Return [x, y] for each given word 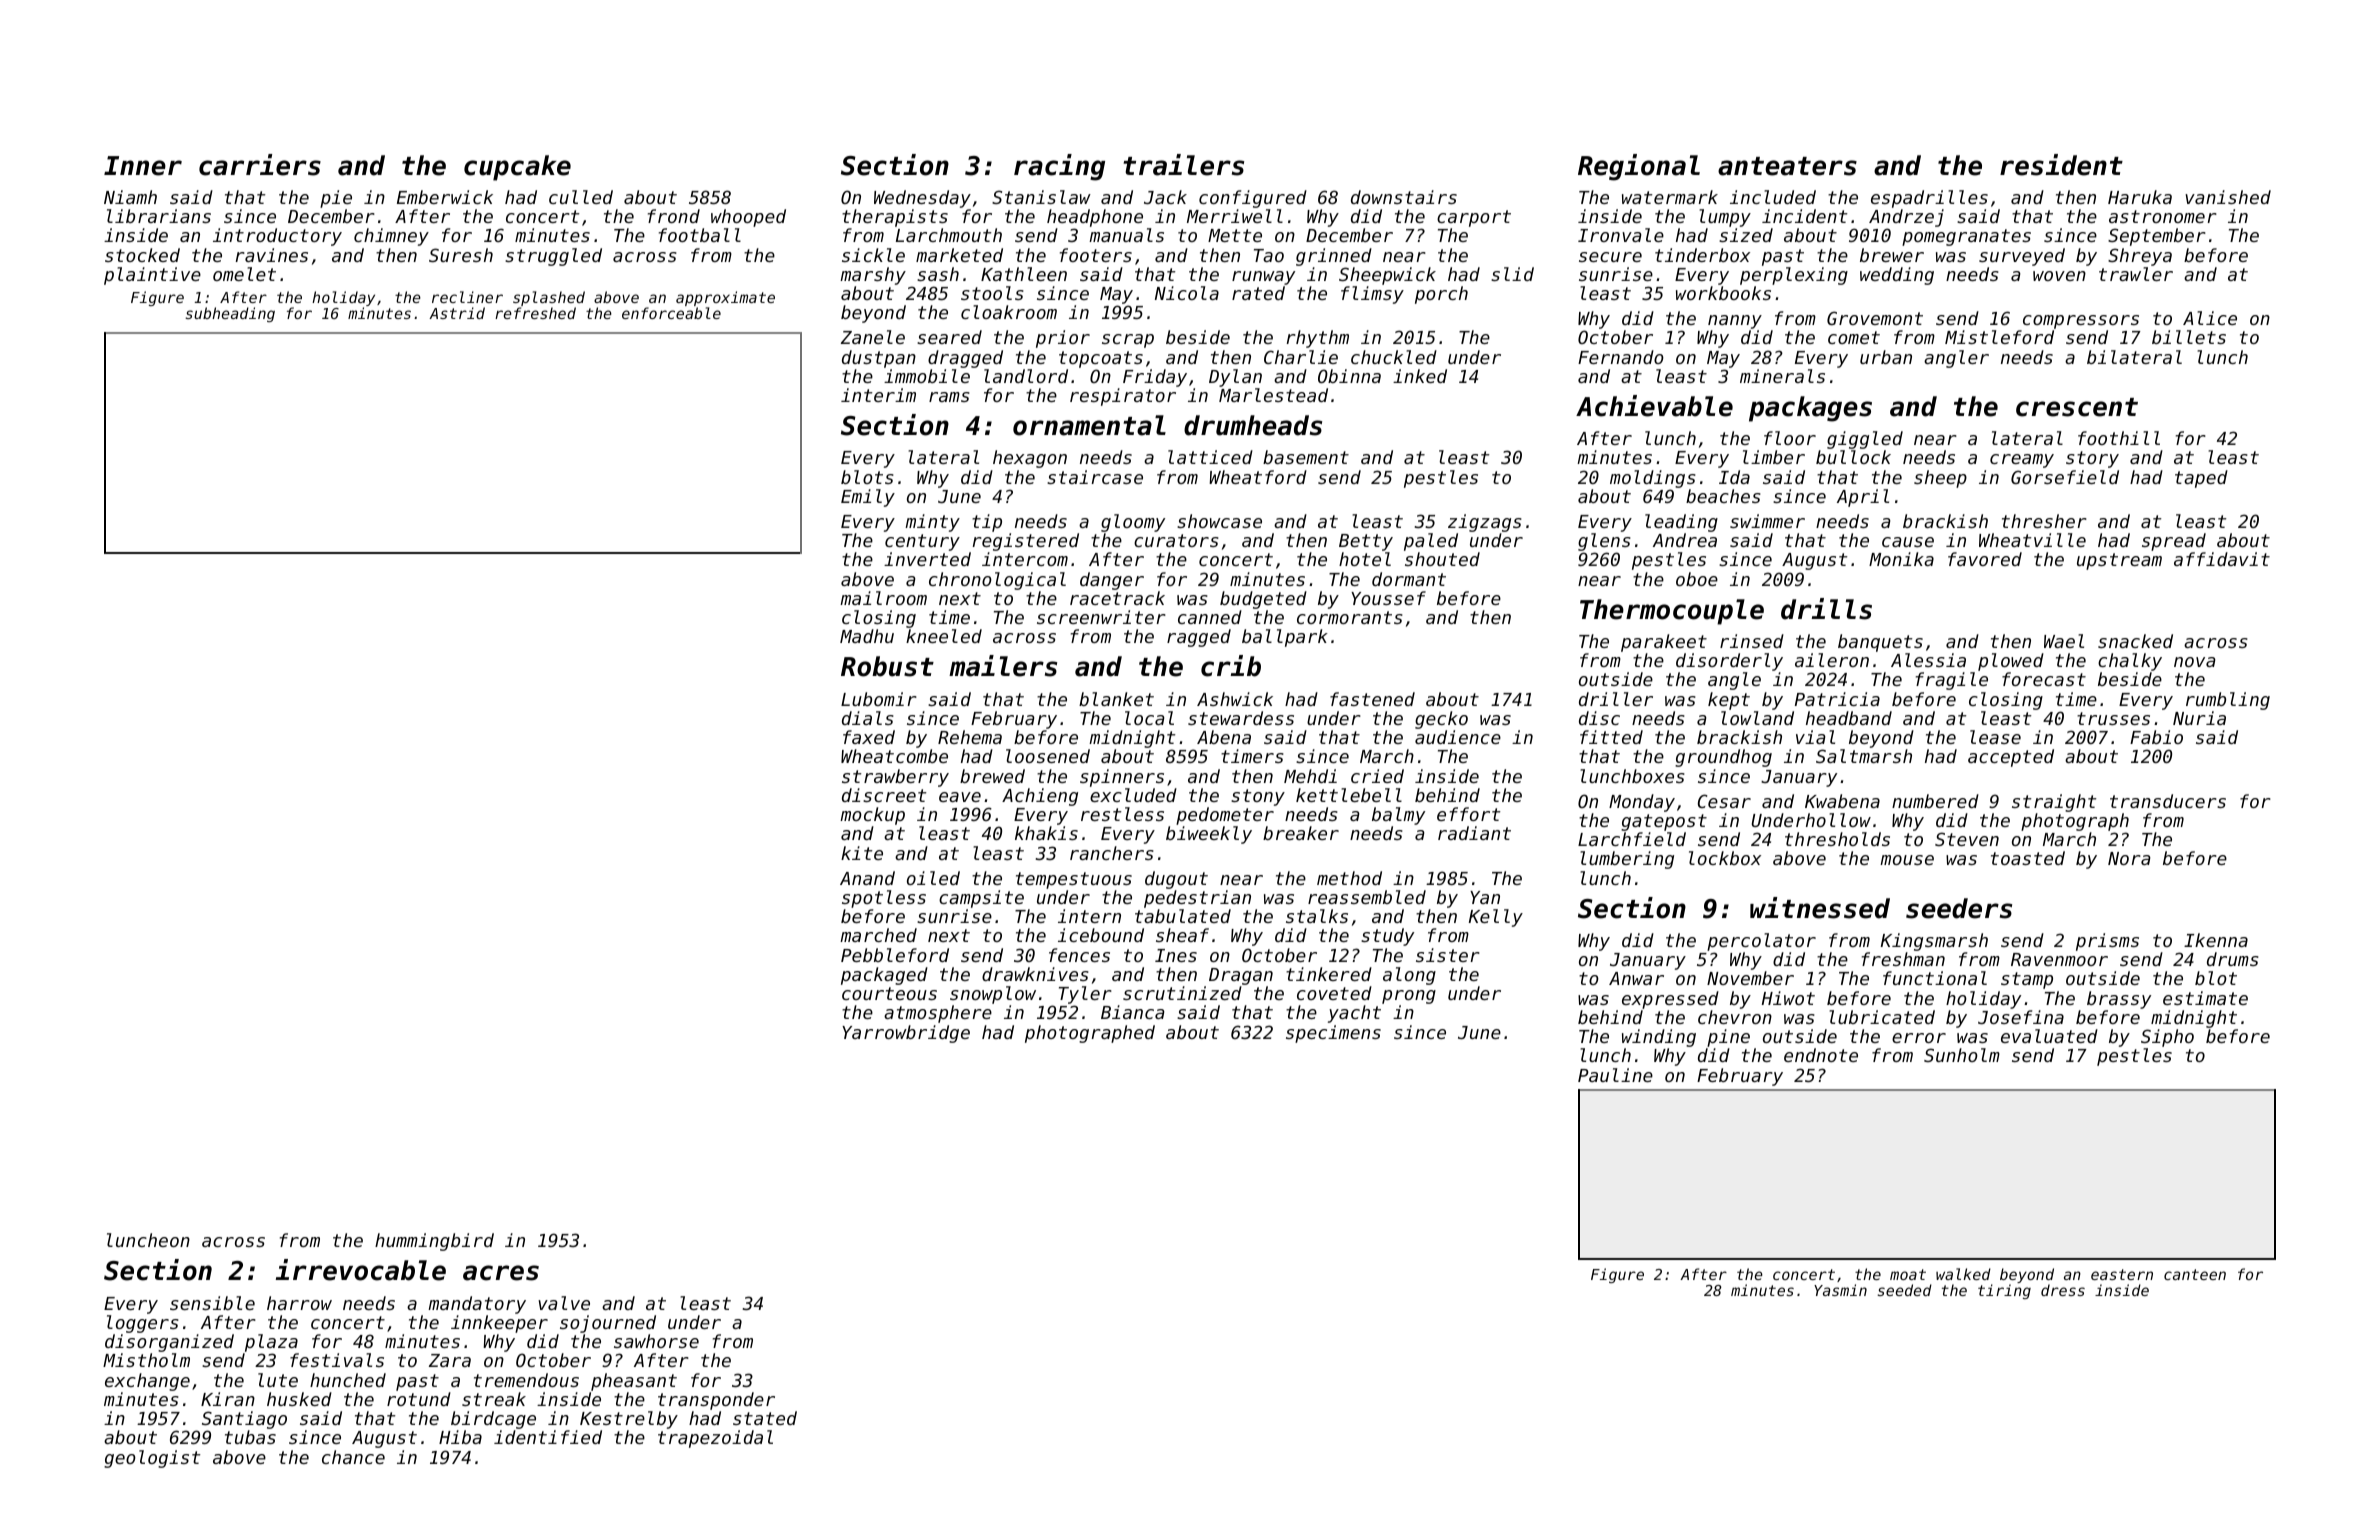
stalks [1317, 916]
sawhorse [656, 1341]
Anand [867, 878]
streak [494, 1399]
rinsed [1752, 641]
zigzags [1485, 523]
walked [1963, 1274]
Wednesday [922, 199]
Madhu [867, 636]
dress [2063, 1290]
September [2157, 237]
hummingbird [434, 1242]
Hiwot [1788, 998]
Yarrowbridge [906, 1034]
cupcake [517, 168]
